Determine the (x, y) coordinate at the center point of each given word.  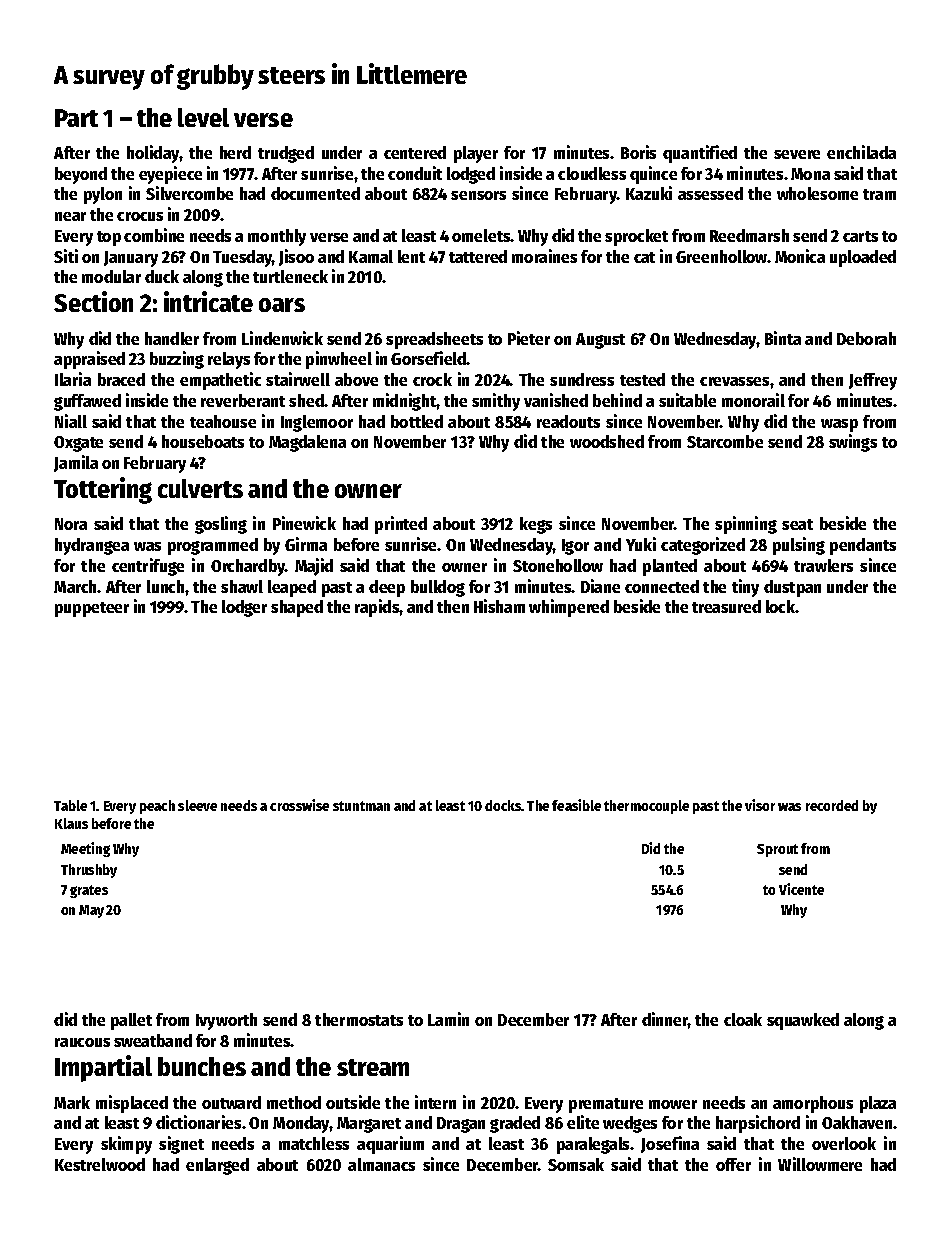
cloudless (592, 173)
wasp (839, 425)
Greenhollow (722, 256)
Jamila (76, 463)
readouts (568, 421)
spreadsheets (434, 340)
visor (760, 805)
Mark (72, 1102)
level (203, 117)
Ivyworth (226, 1021)
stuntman (361, 806)
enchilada (861, 152)
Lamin (448, 1019)
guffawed (87, 402)
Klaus (71, 823)
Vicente (801, 889)
